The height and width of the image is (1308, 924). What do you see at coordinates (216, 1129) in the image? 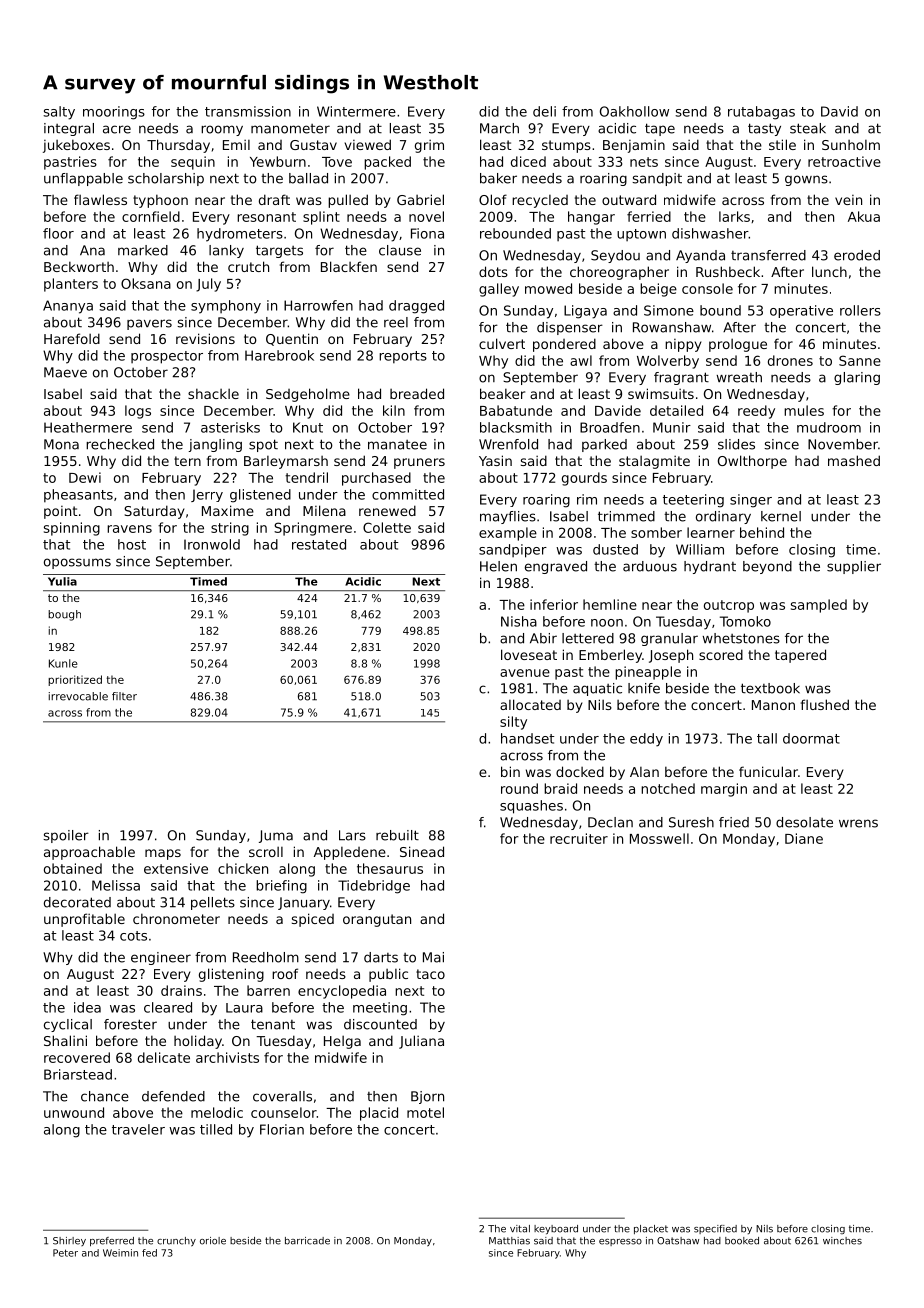
I see `tilled` at bounding box center [216, 1129].
